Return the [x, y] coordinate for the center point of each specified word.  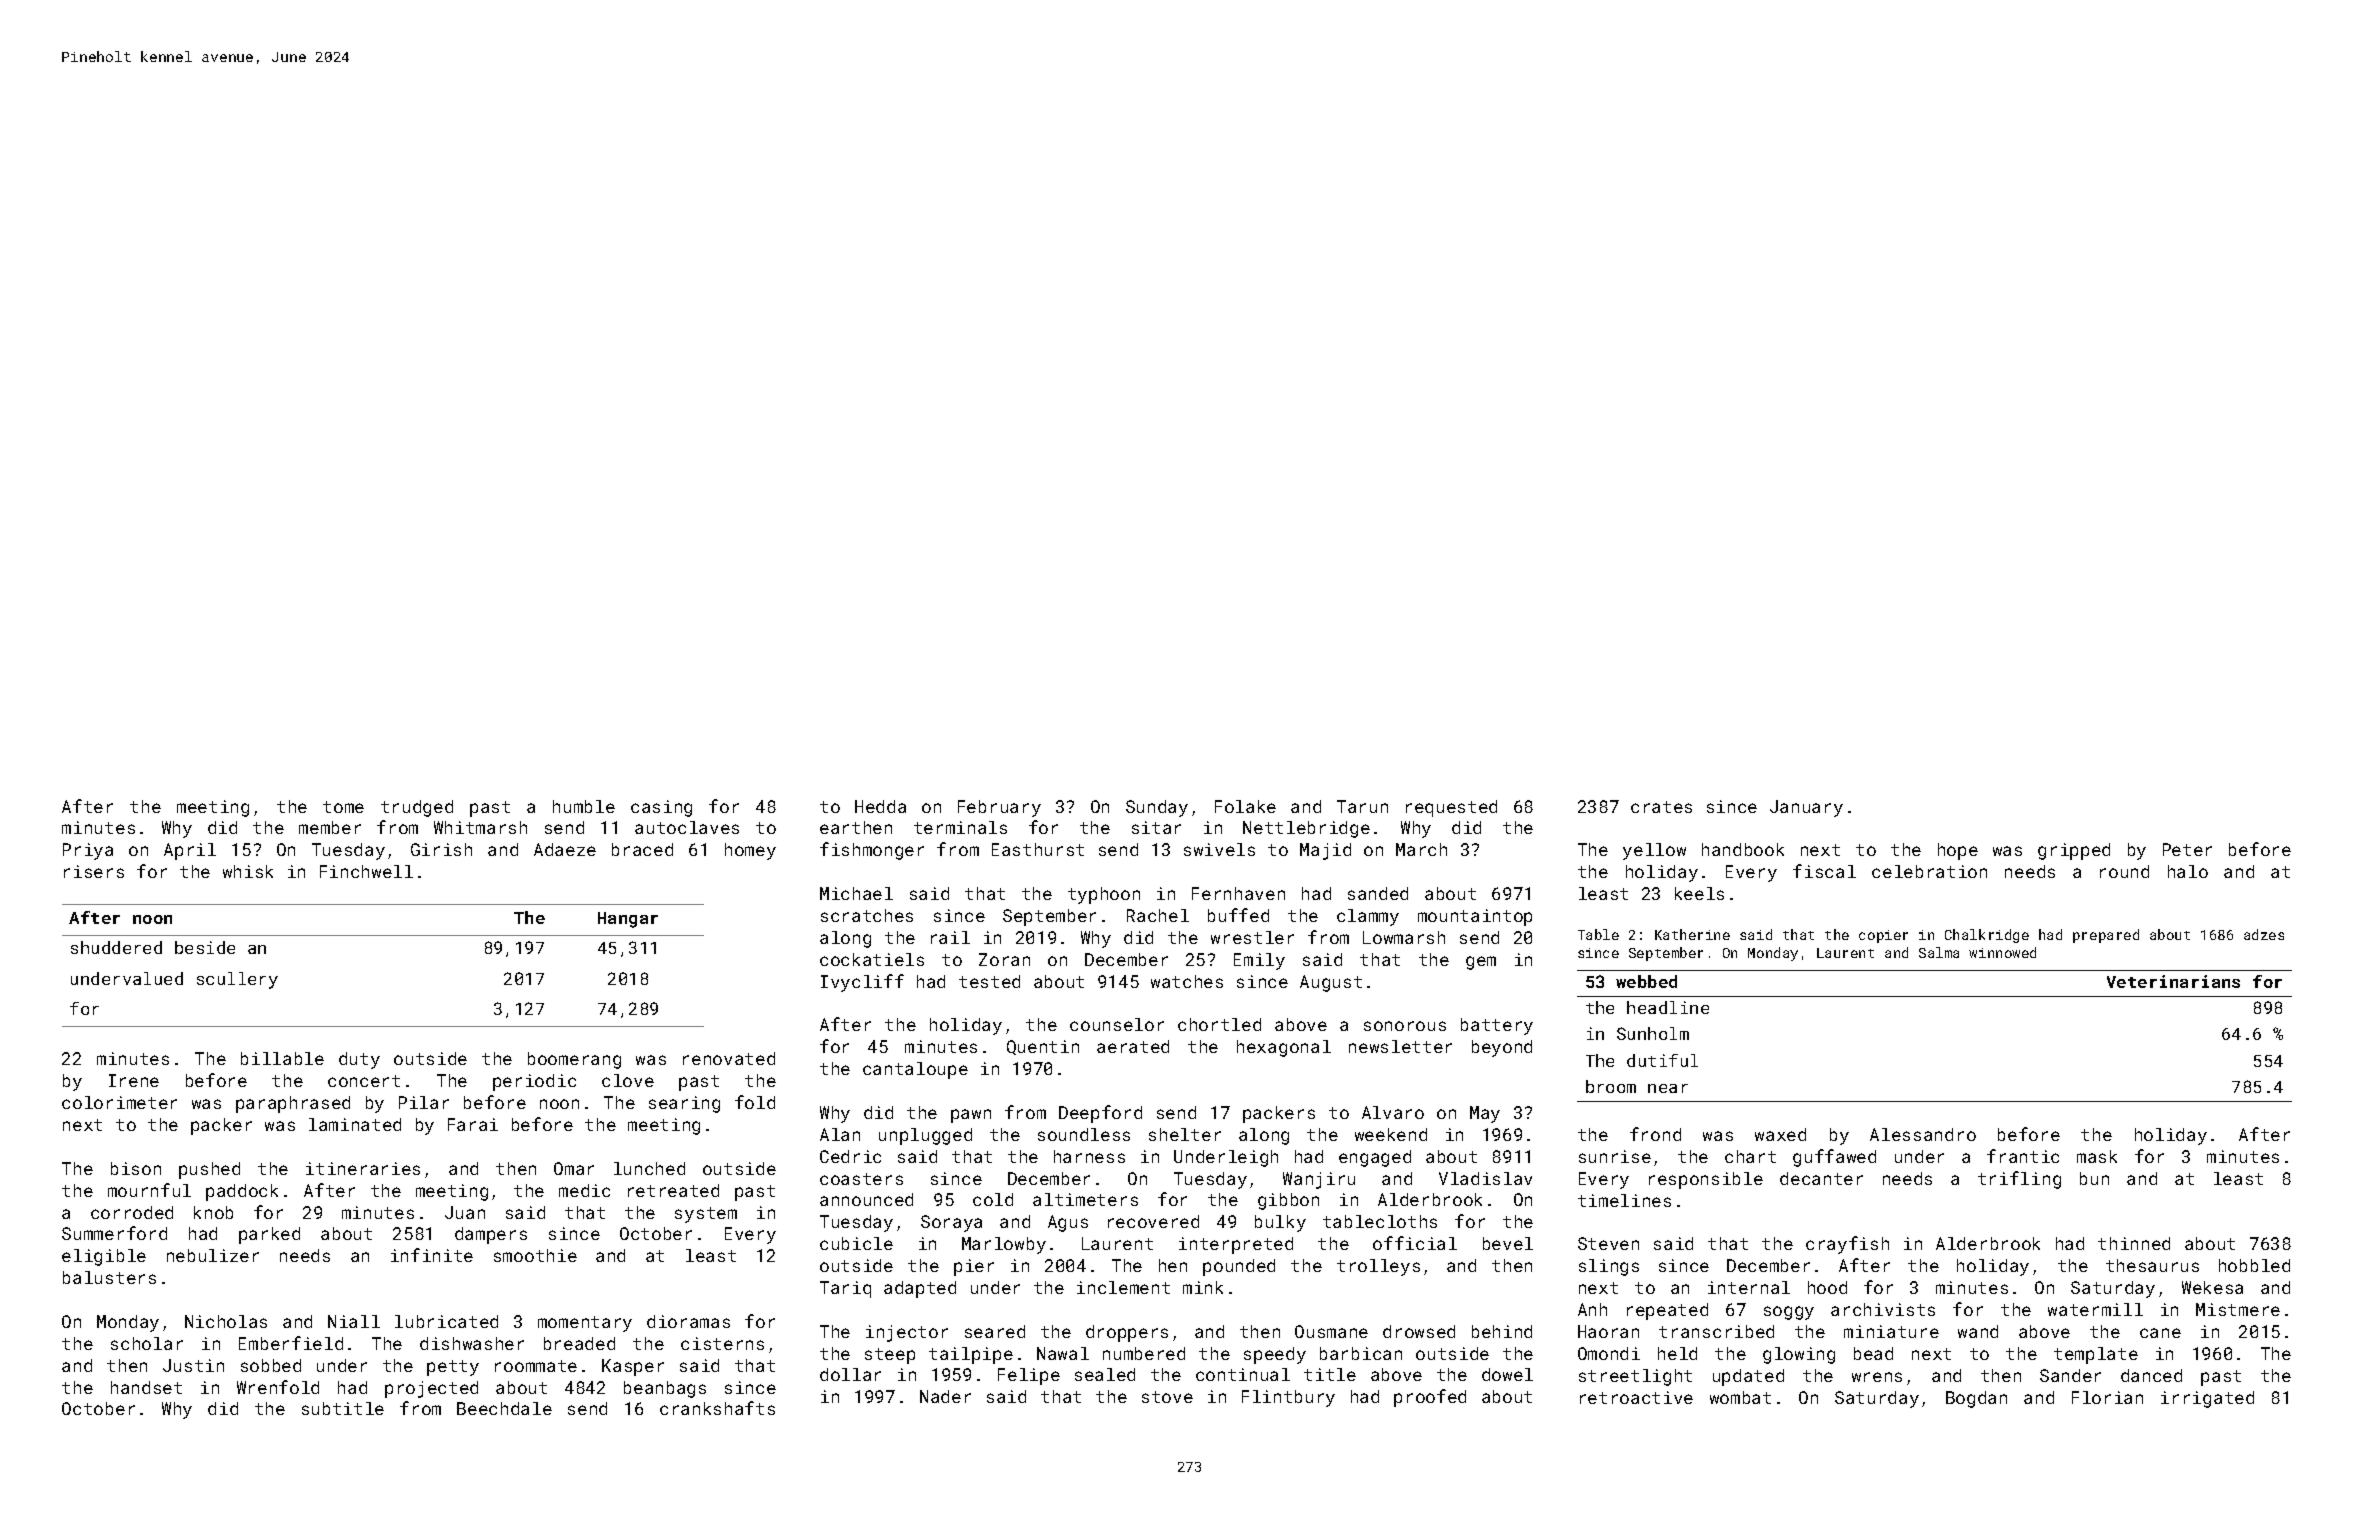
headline [1668, 1007]
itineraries [363, 1168]
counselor [1117, 1024]
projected [431, 1389]
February [999, 808]
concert [364, 1081]
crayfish [1847, 1245]
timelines [1624, 1200]
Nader [945, 1396]
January [1806, 808]
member [330, 827]
